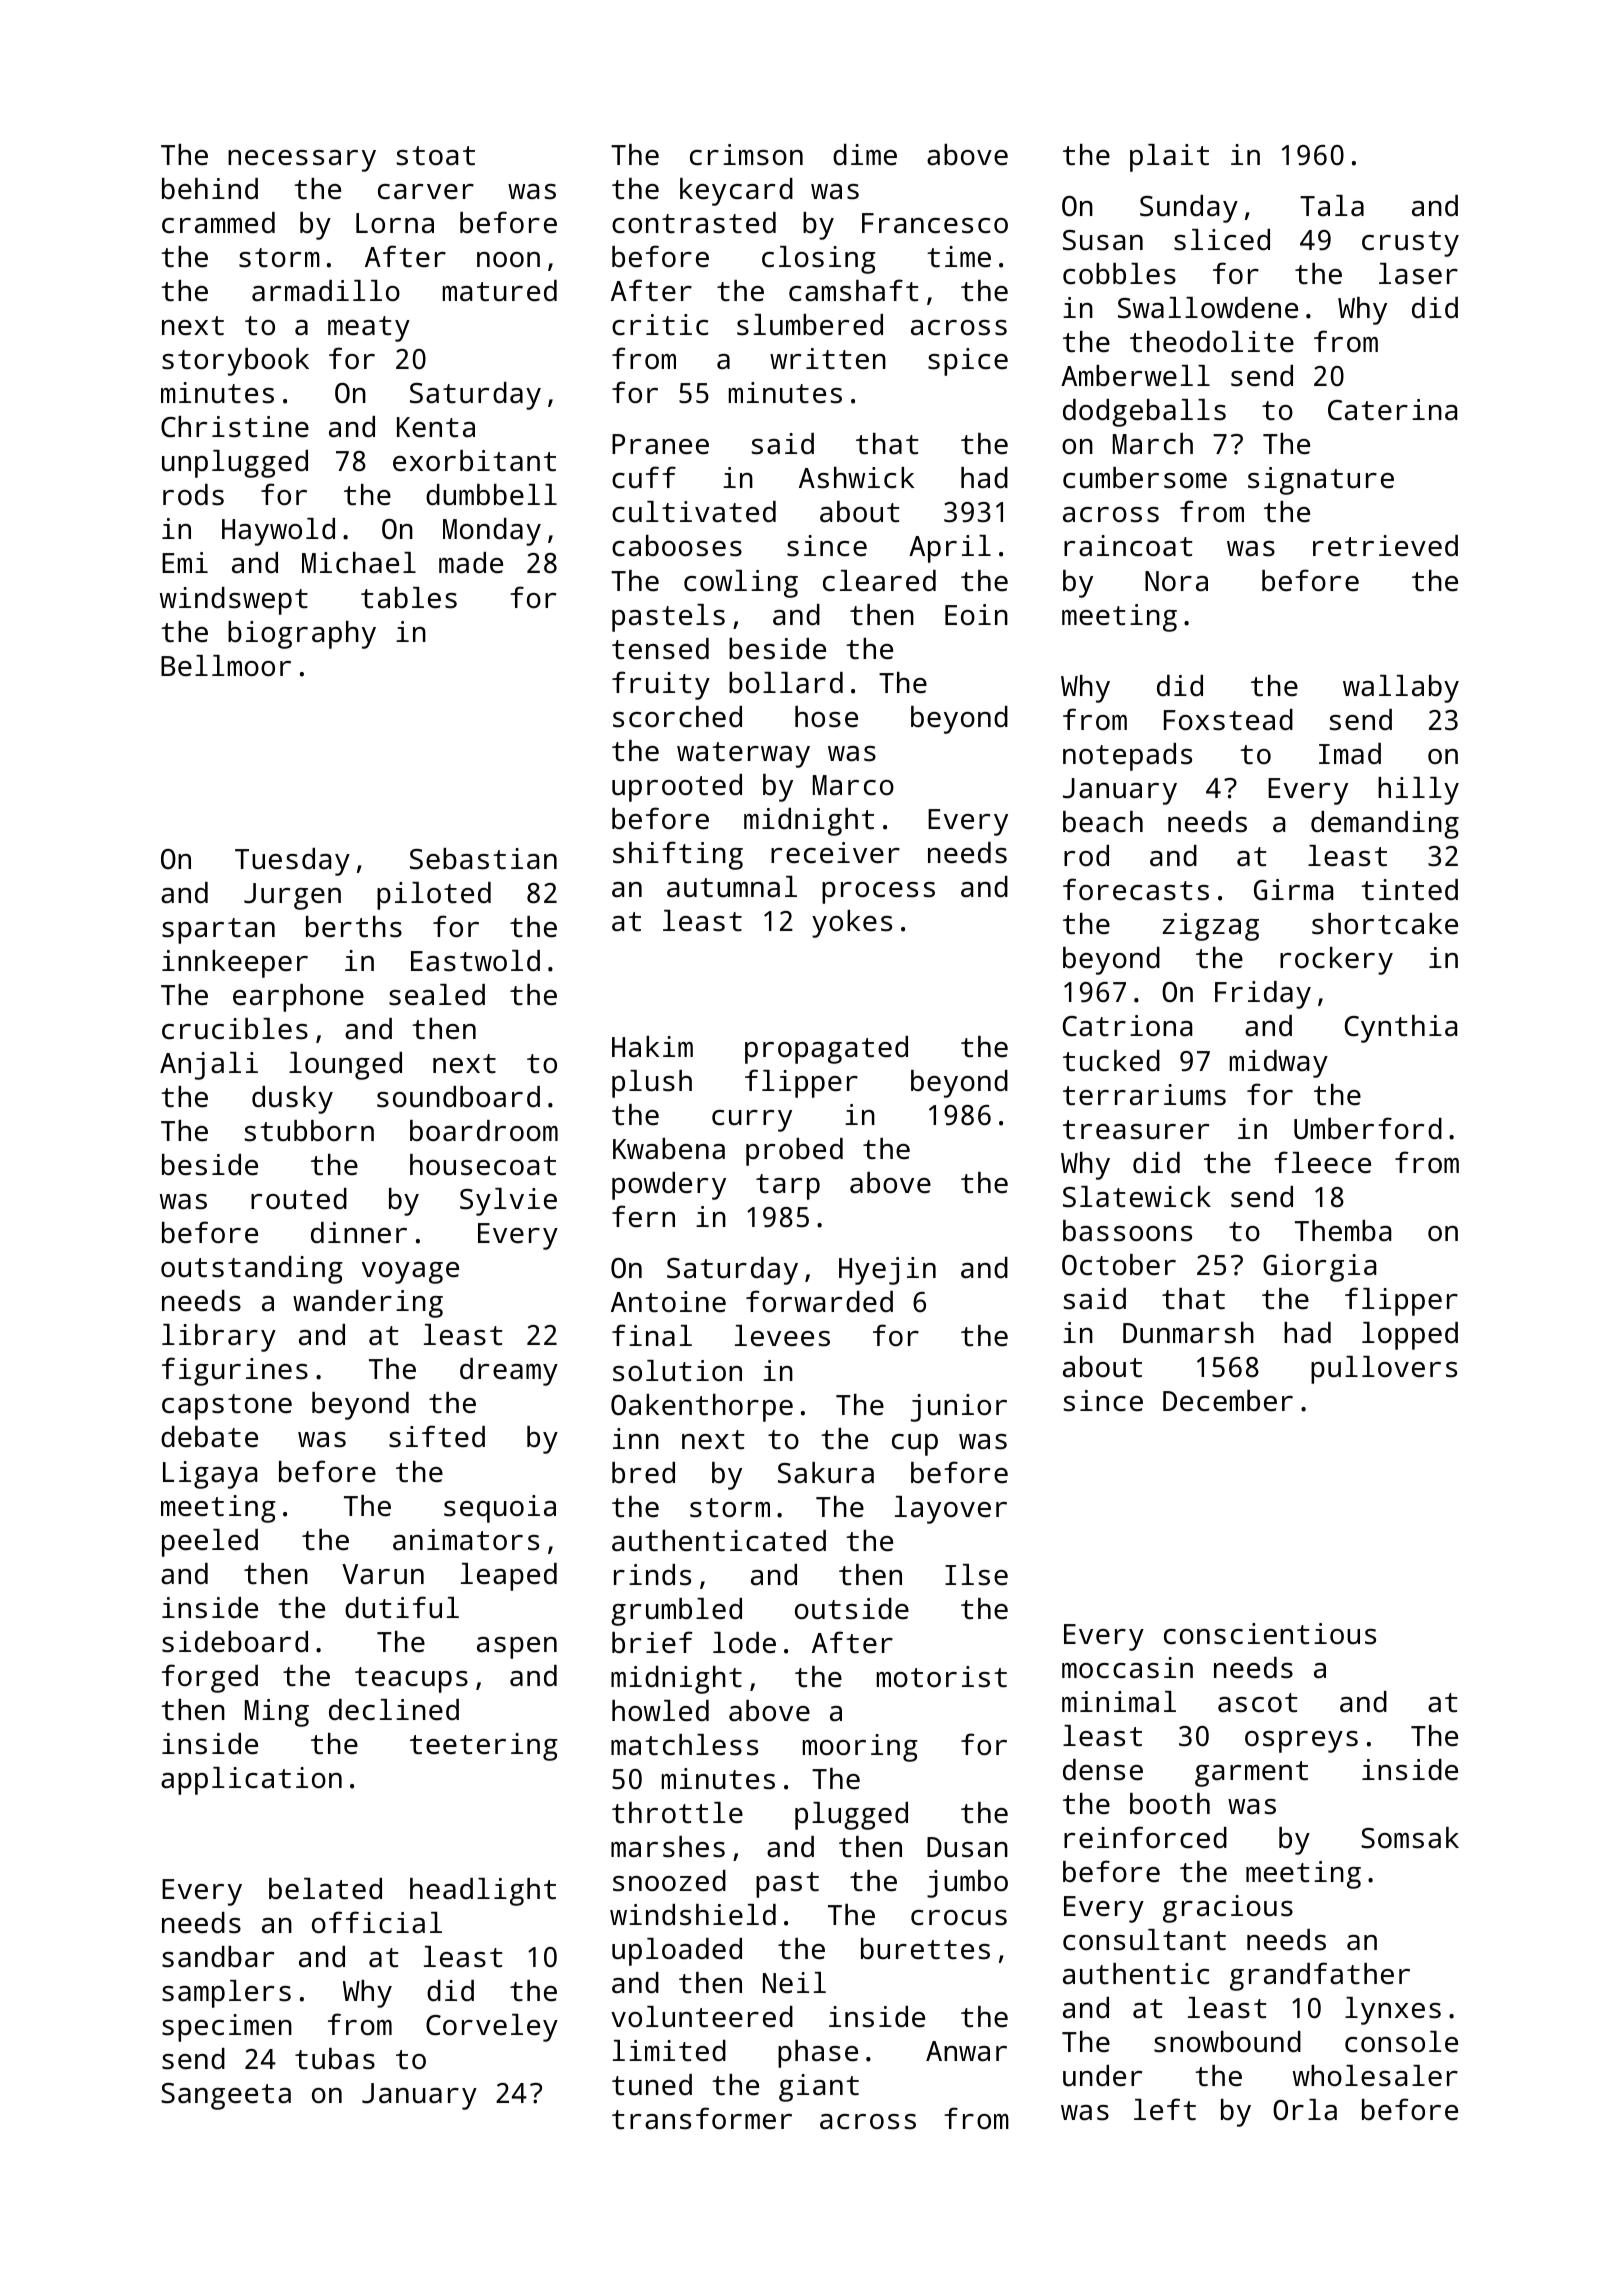 This screenshot has height=2292, width=1620. Describe the element at coordinates (1410, 1336) in the screenshot. I see `lopped` at that location.
